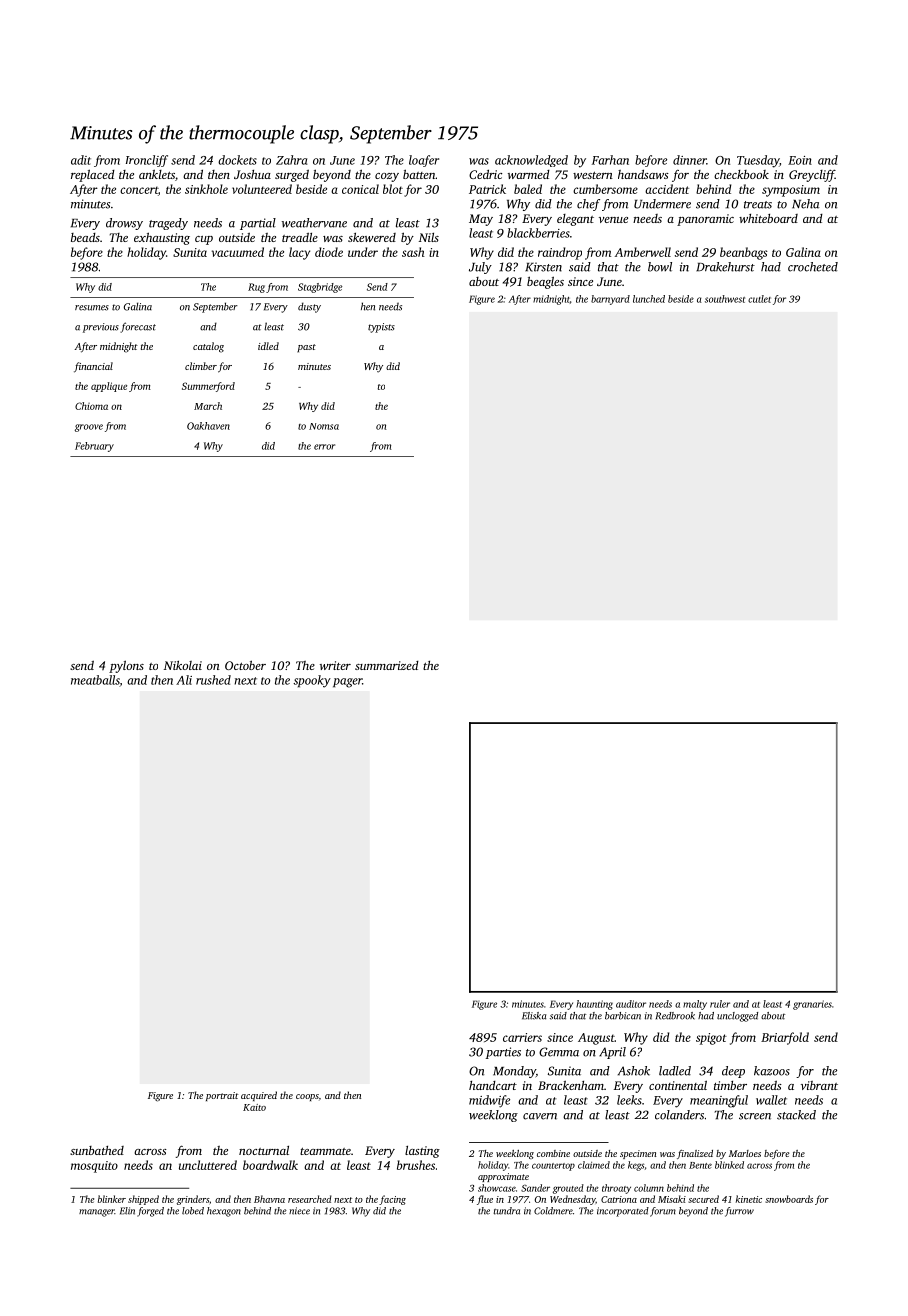 This page has width=908, height=1316. Describe the element at coordinates (422, 1152) in the page. I see `lasting` at that location.
